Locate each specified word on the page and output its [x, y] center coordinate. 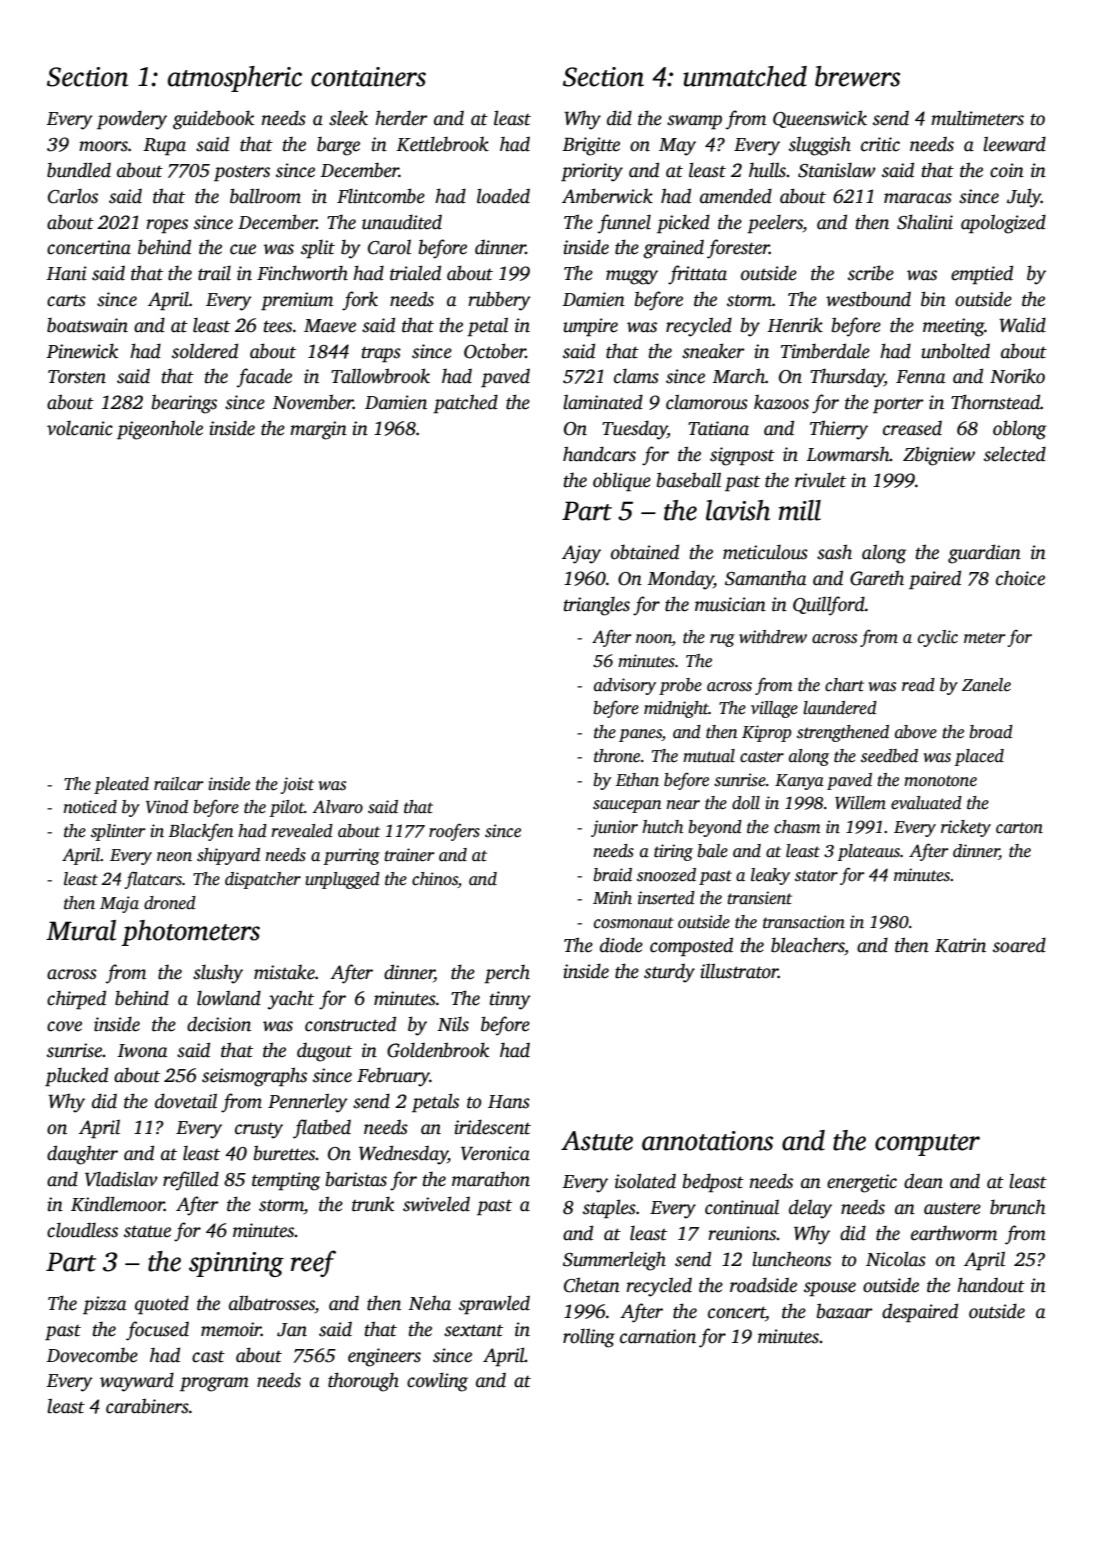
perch [507, 974]
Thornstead [996, 402]
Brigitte [591, 146]
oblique [622, 482]
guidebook [213, 120]
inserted [666, 898]
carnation [658, 1336]
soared [1019, 945]
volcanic [80, 428]
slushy [218, 974]
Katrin [960, 945]
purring [351, 856]
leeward [1014, 144]
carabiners [147, 1406]
